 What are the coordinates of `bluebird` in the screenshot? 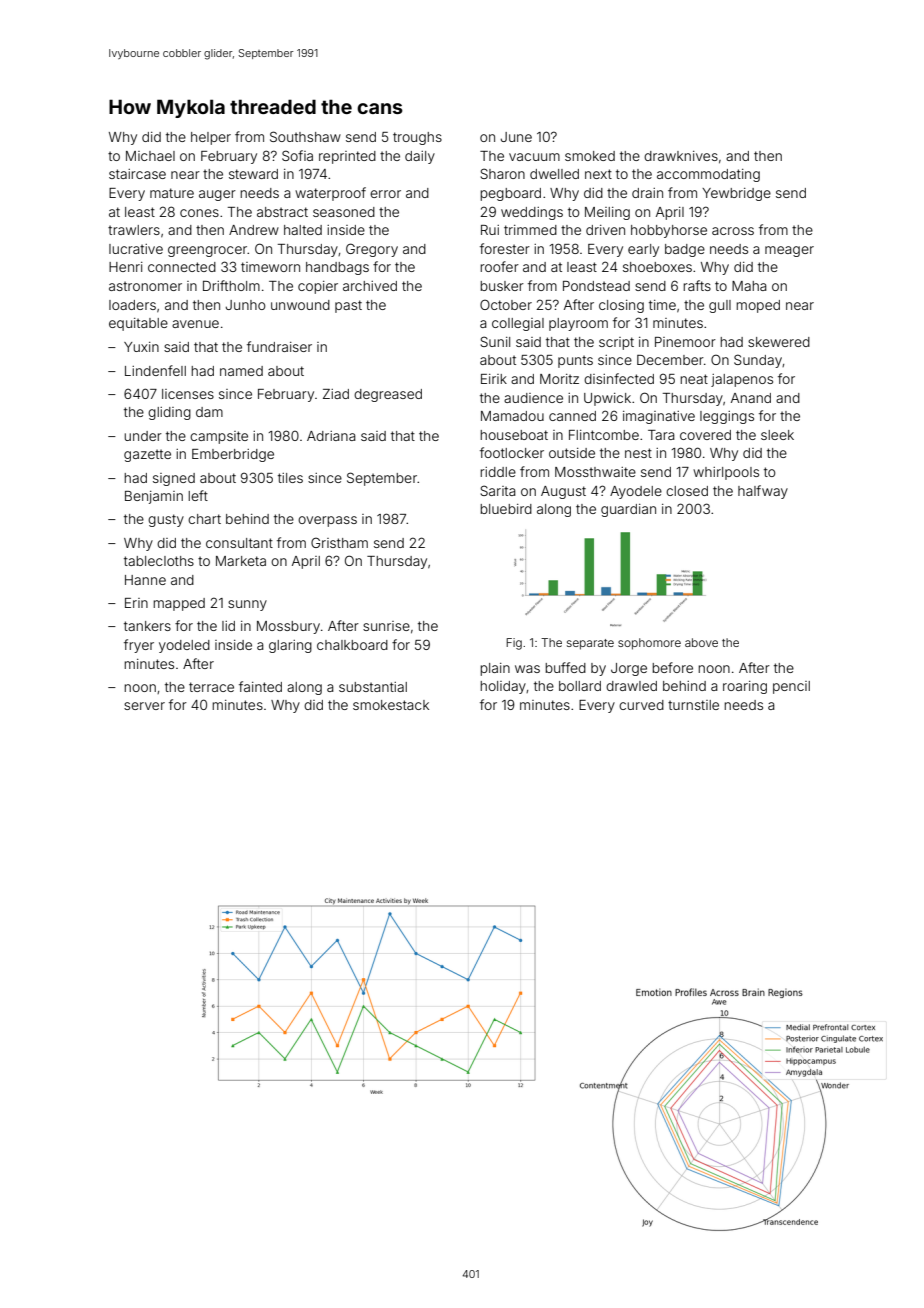 It's located at (506, 509).
